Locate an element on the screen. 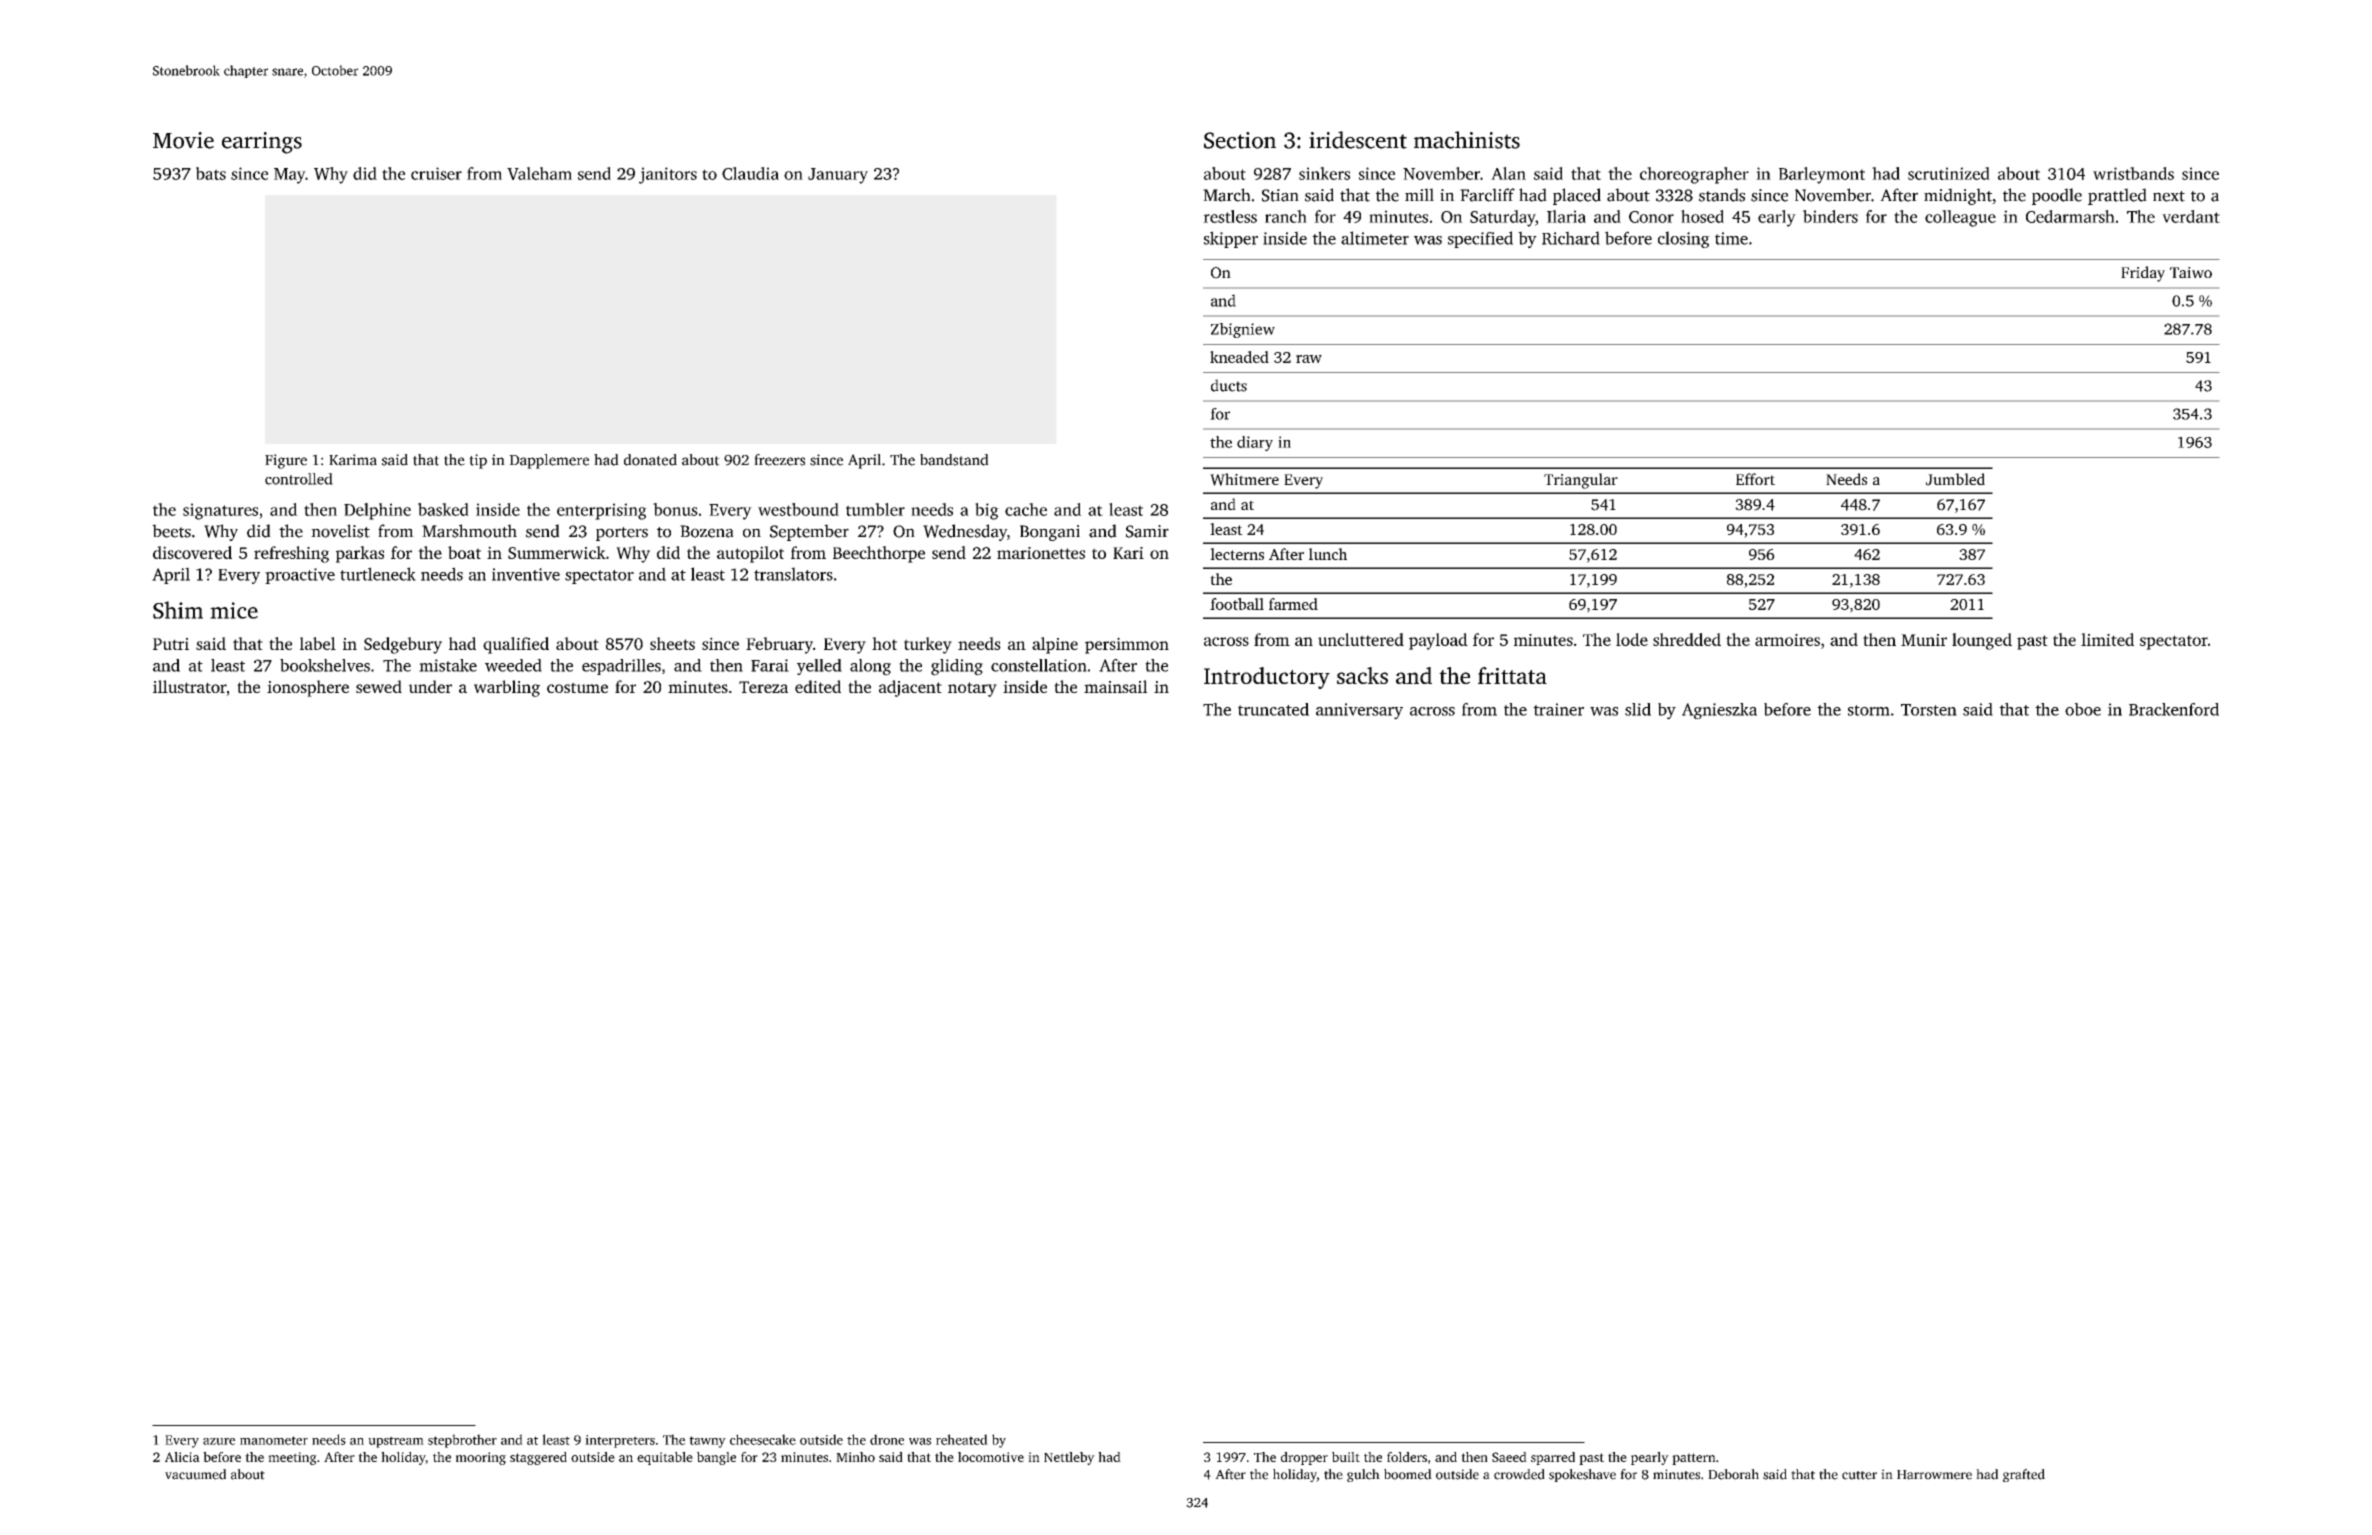 The image size is (2372, 1535). sinkers is located at coordinates (1324, 173).
